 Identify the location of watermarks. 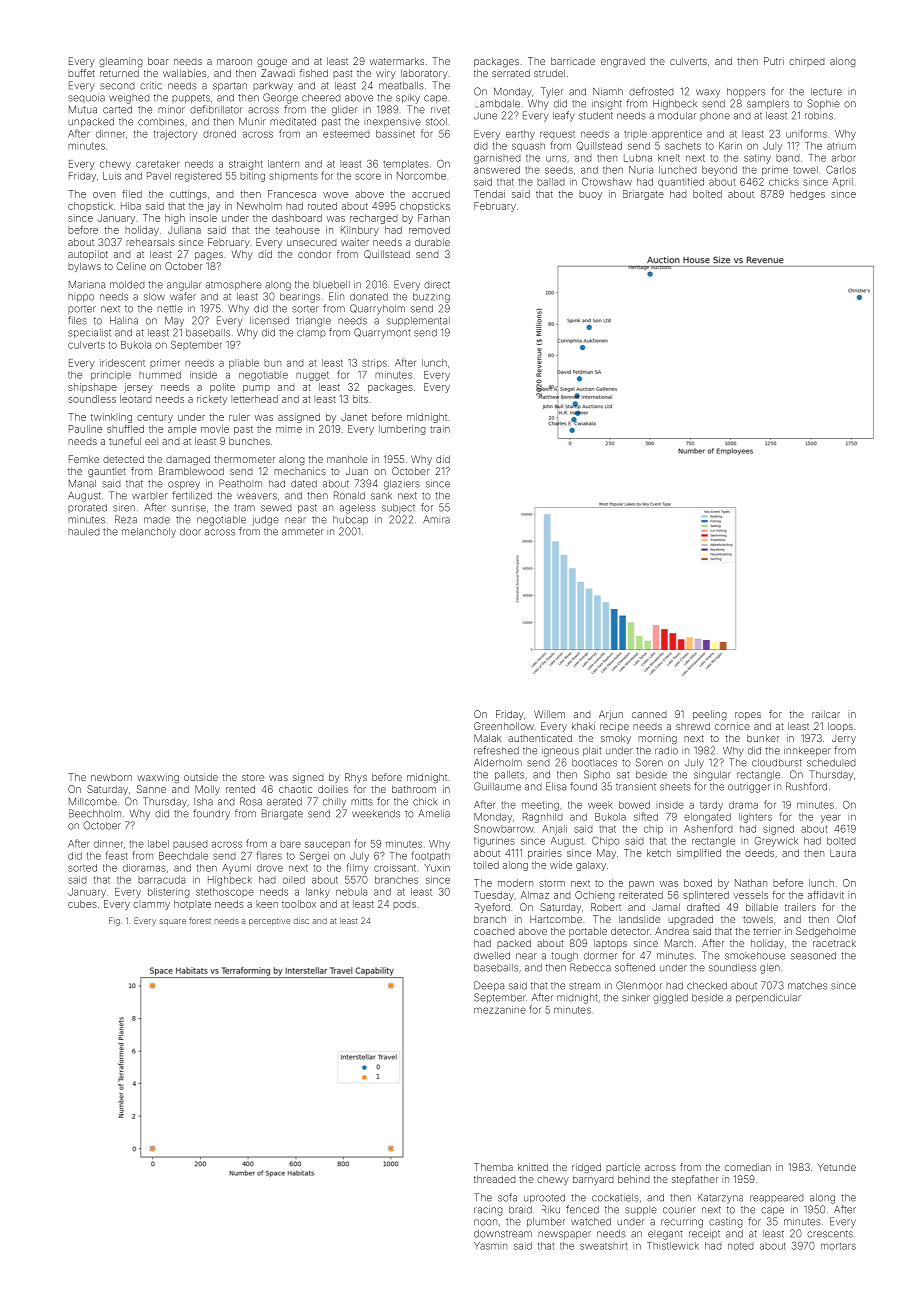
(397, 61).
